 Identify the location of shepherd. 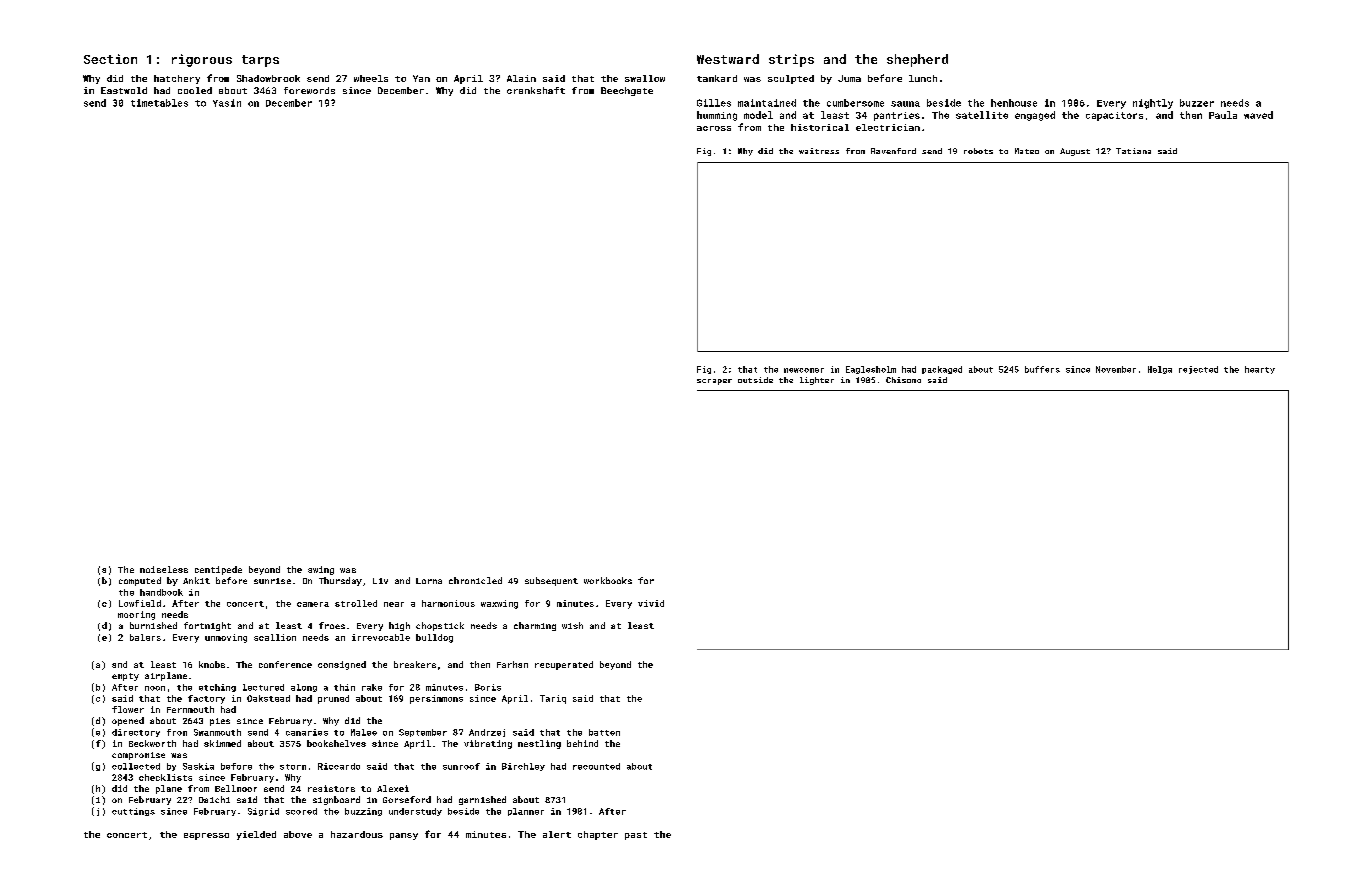
(917, 60).
